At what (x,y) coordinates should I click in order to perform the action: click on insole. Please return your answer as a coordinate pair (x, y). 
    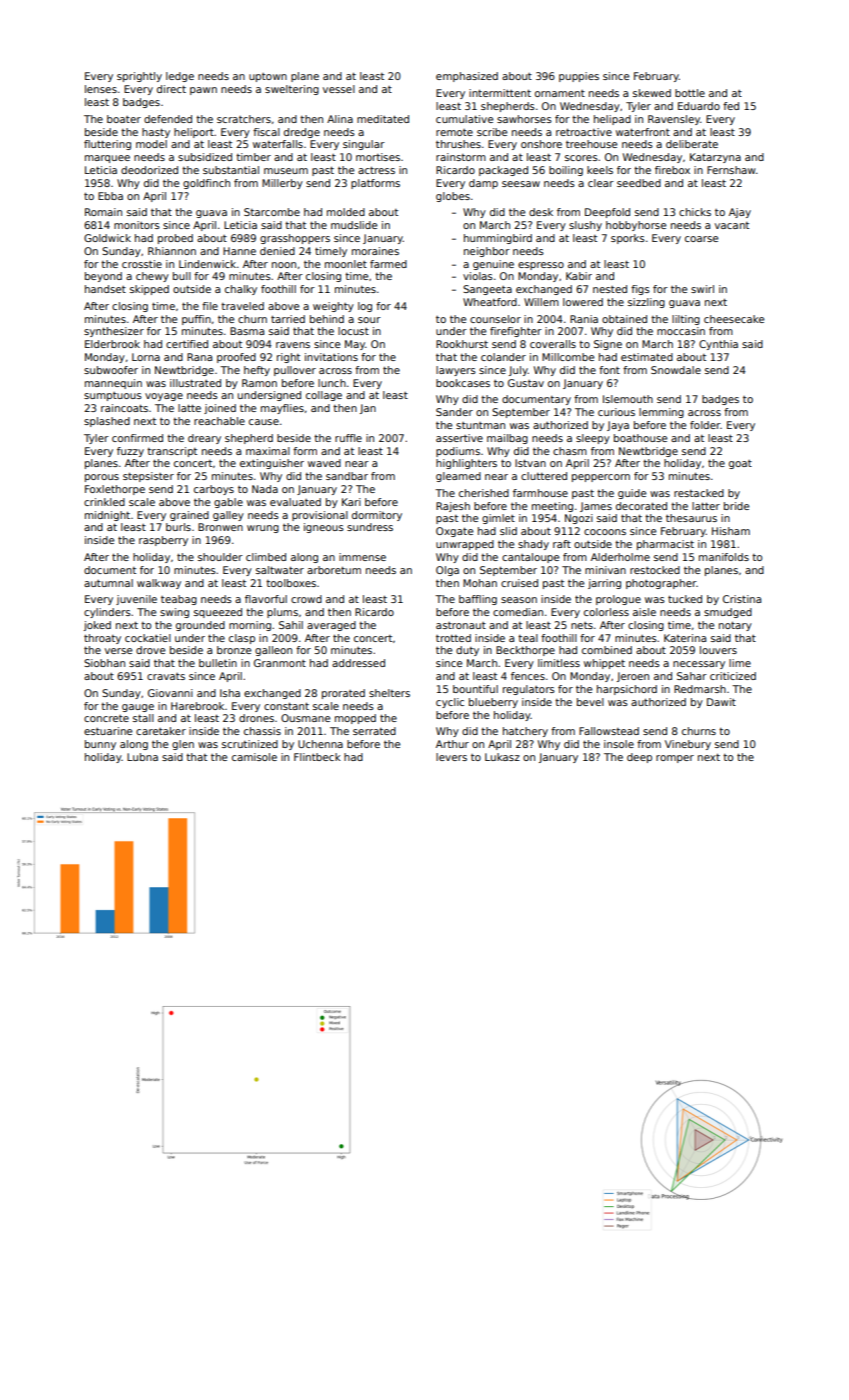
    Looking at the image, I should click on (619, 744).
